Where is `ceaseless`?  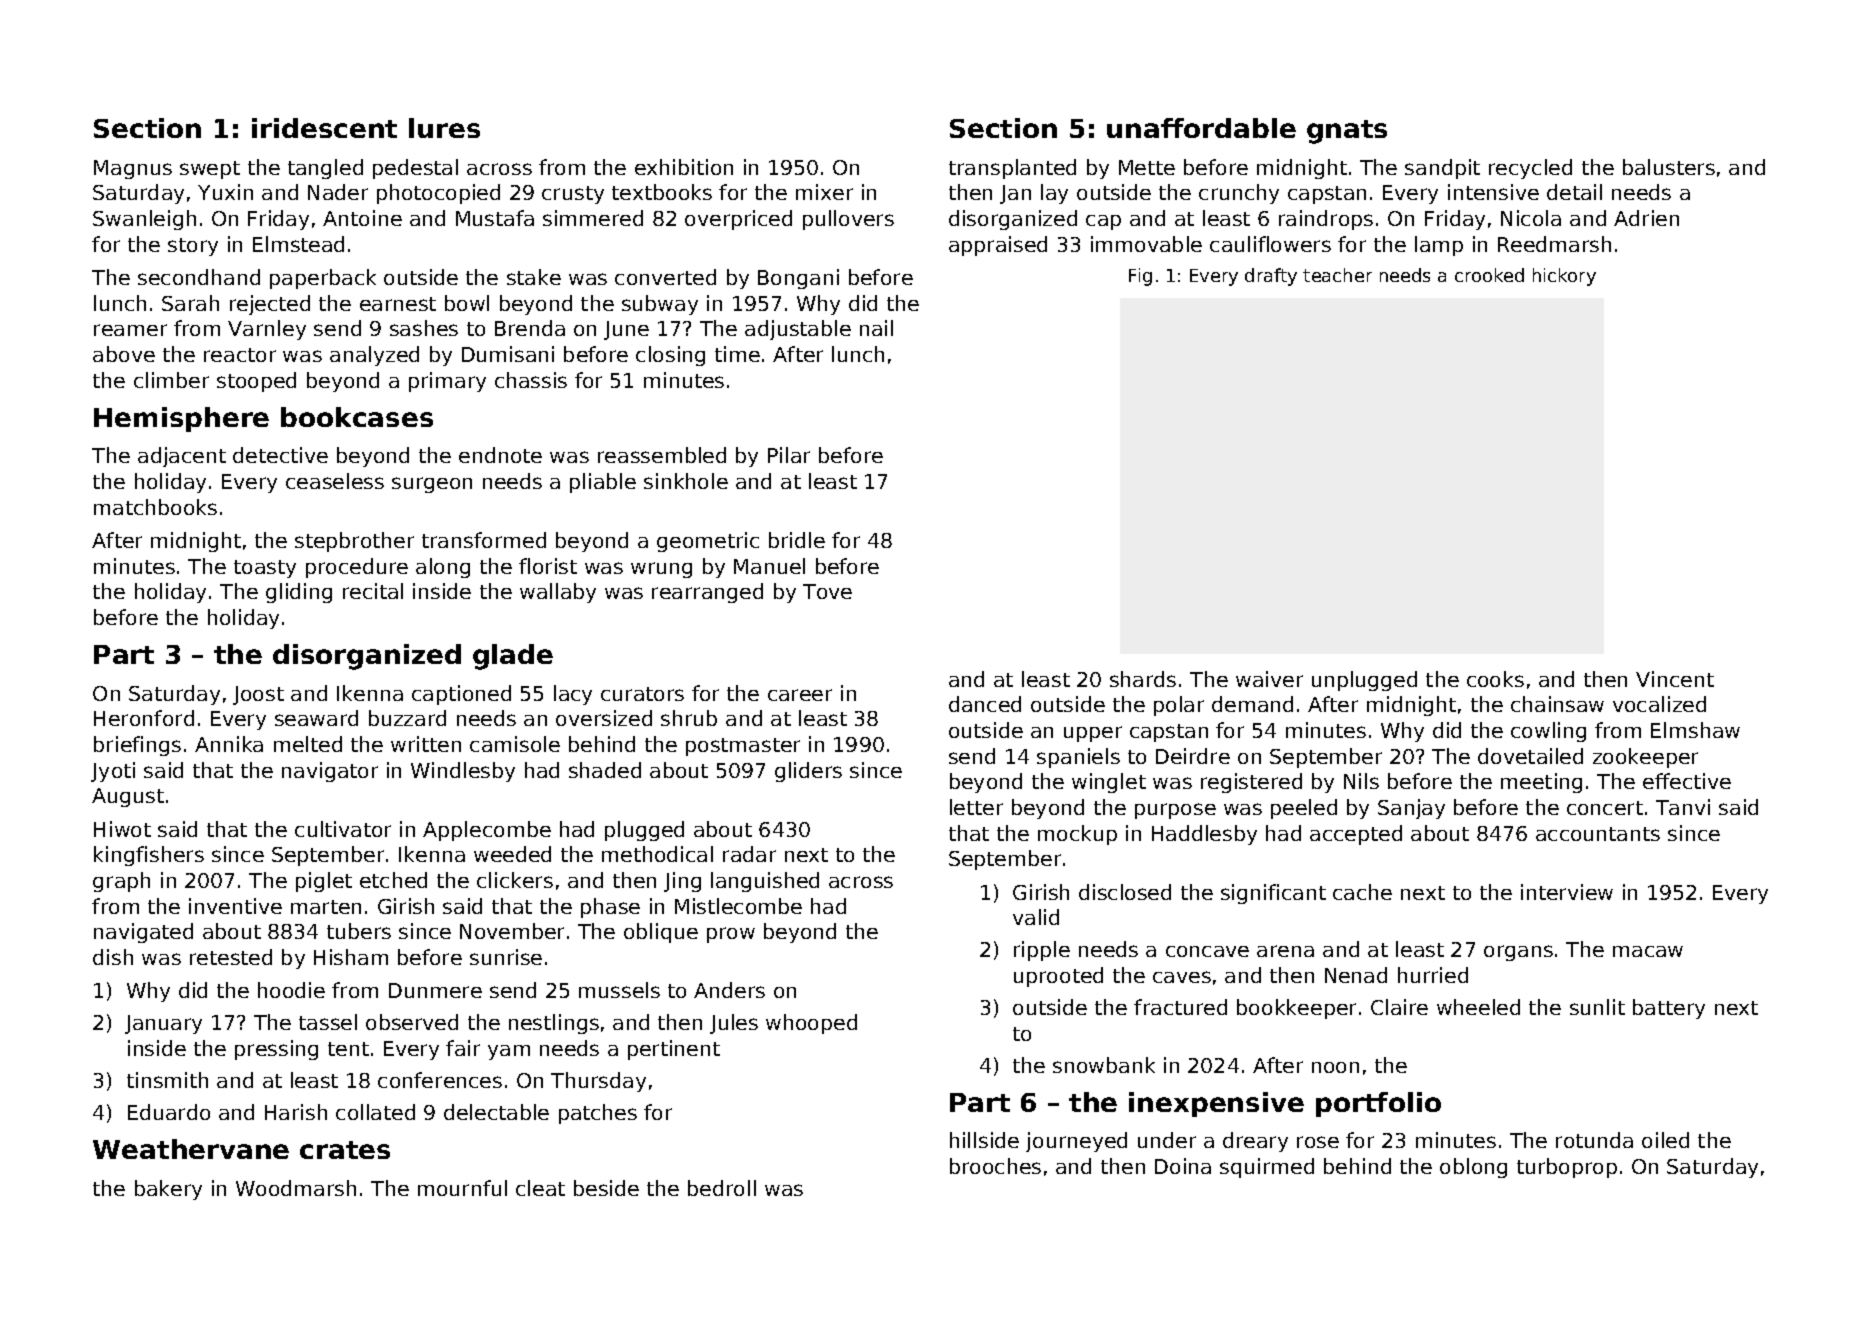 ceaseless is located at coordinates (335, 481).
